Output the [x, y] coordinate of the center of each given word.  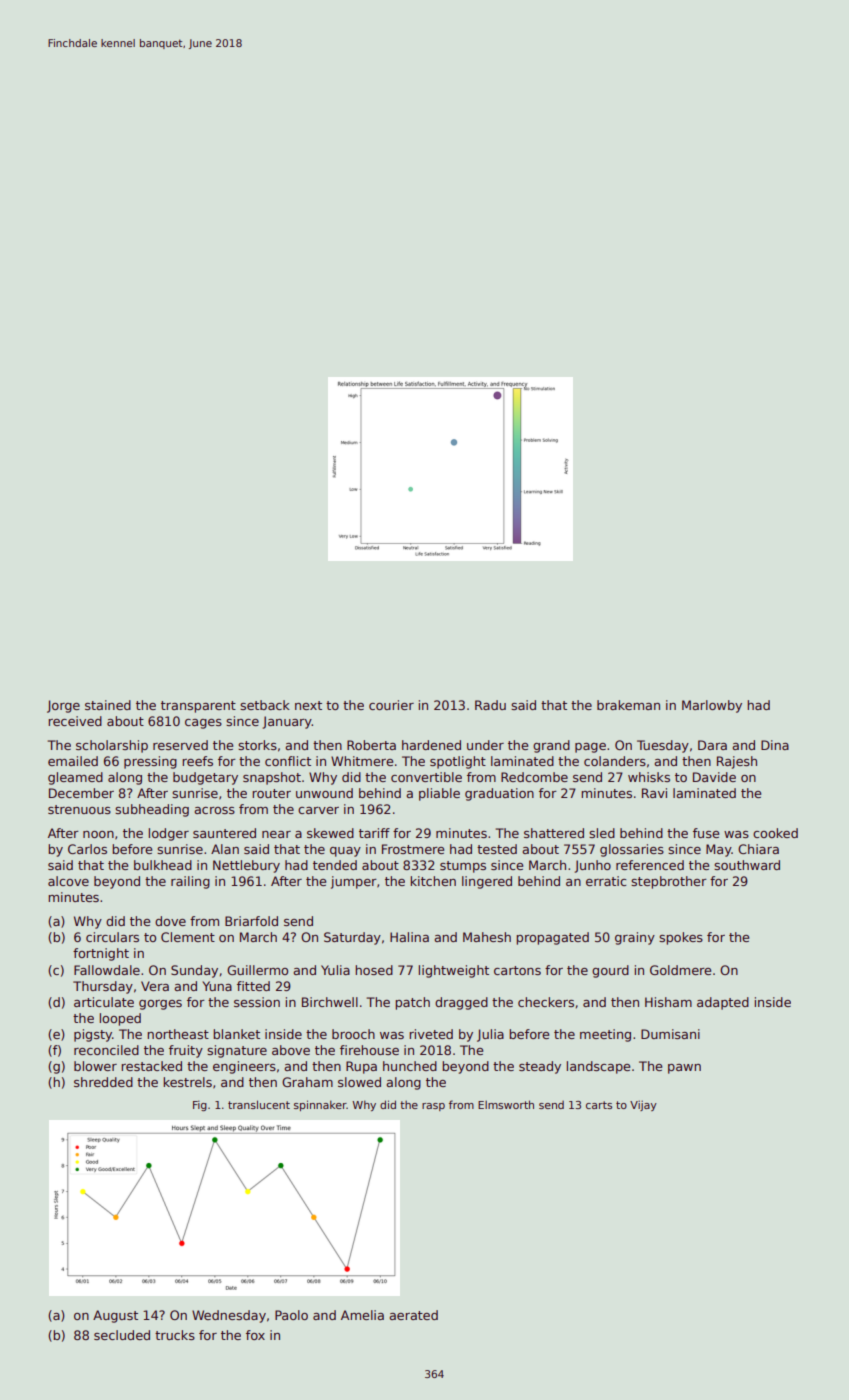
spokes [681, 938]
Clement [188, 937]
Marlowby [712, 706]
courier [391, 705]
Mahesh [487, 937]
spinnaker [320, 1105]
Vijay [643, 1105]
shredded [103, 1082]
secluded [122, 1335]
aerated [413, 1315]
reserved [180, 745]
